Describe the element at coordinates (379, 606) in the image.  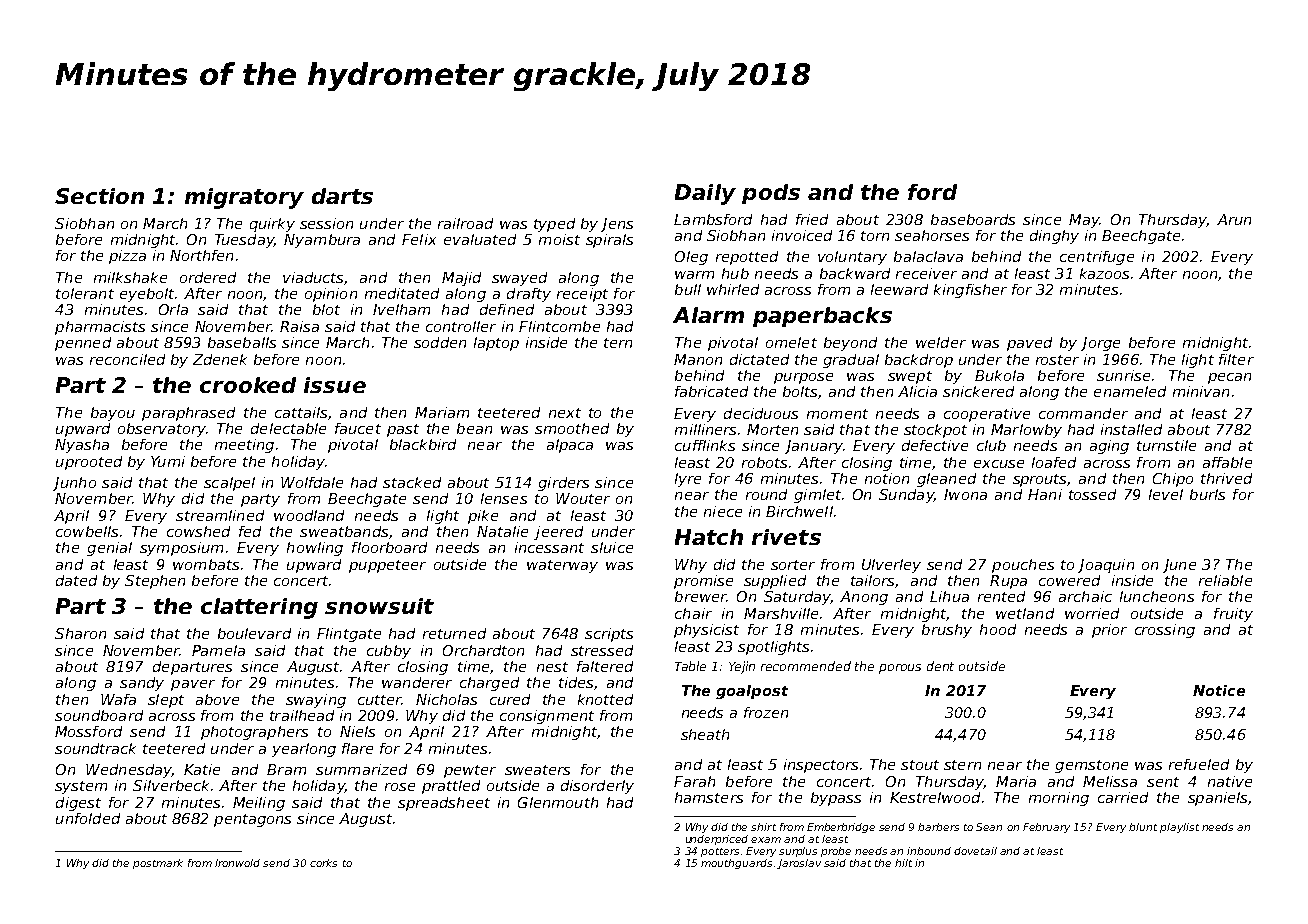
I see `snowsuit` at that location.
